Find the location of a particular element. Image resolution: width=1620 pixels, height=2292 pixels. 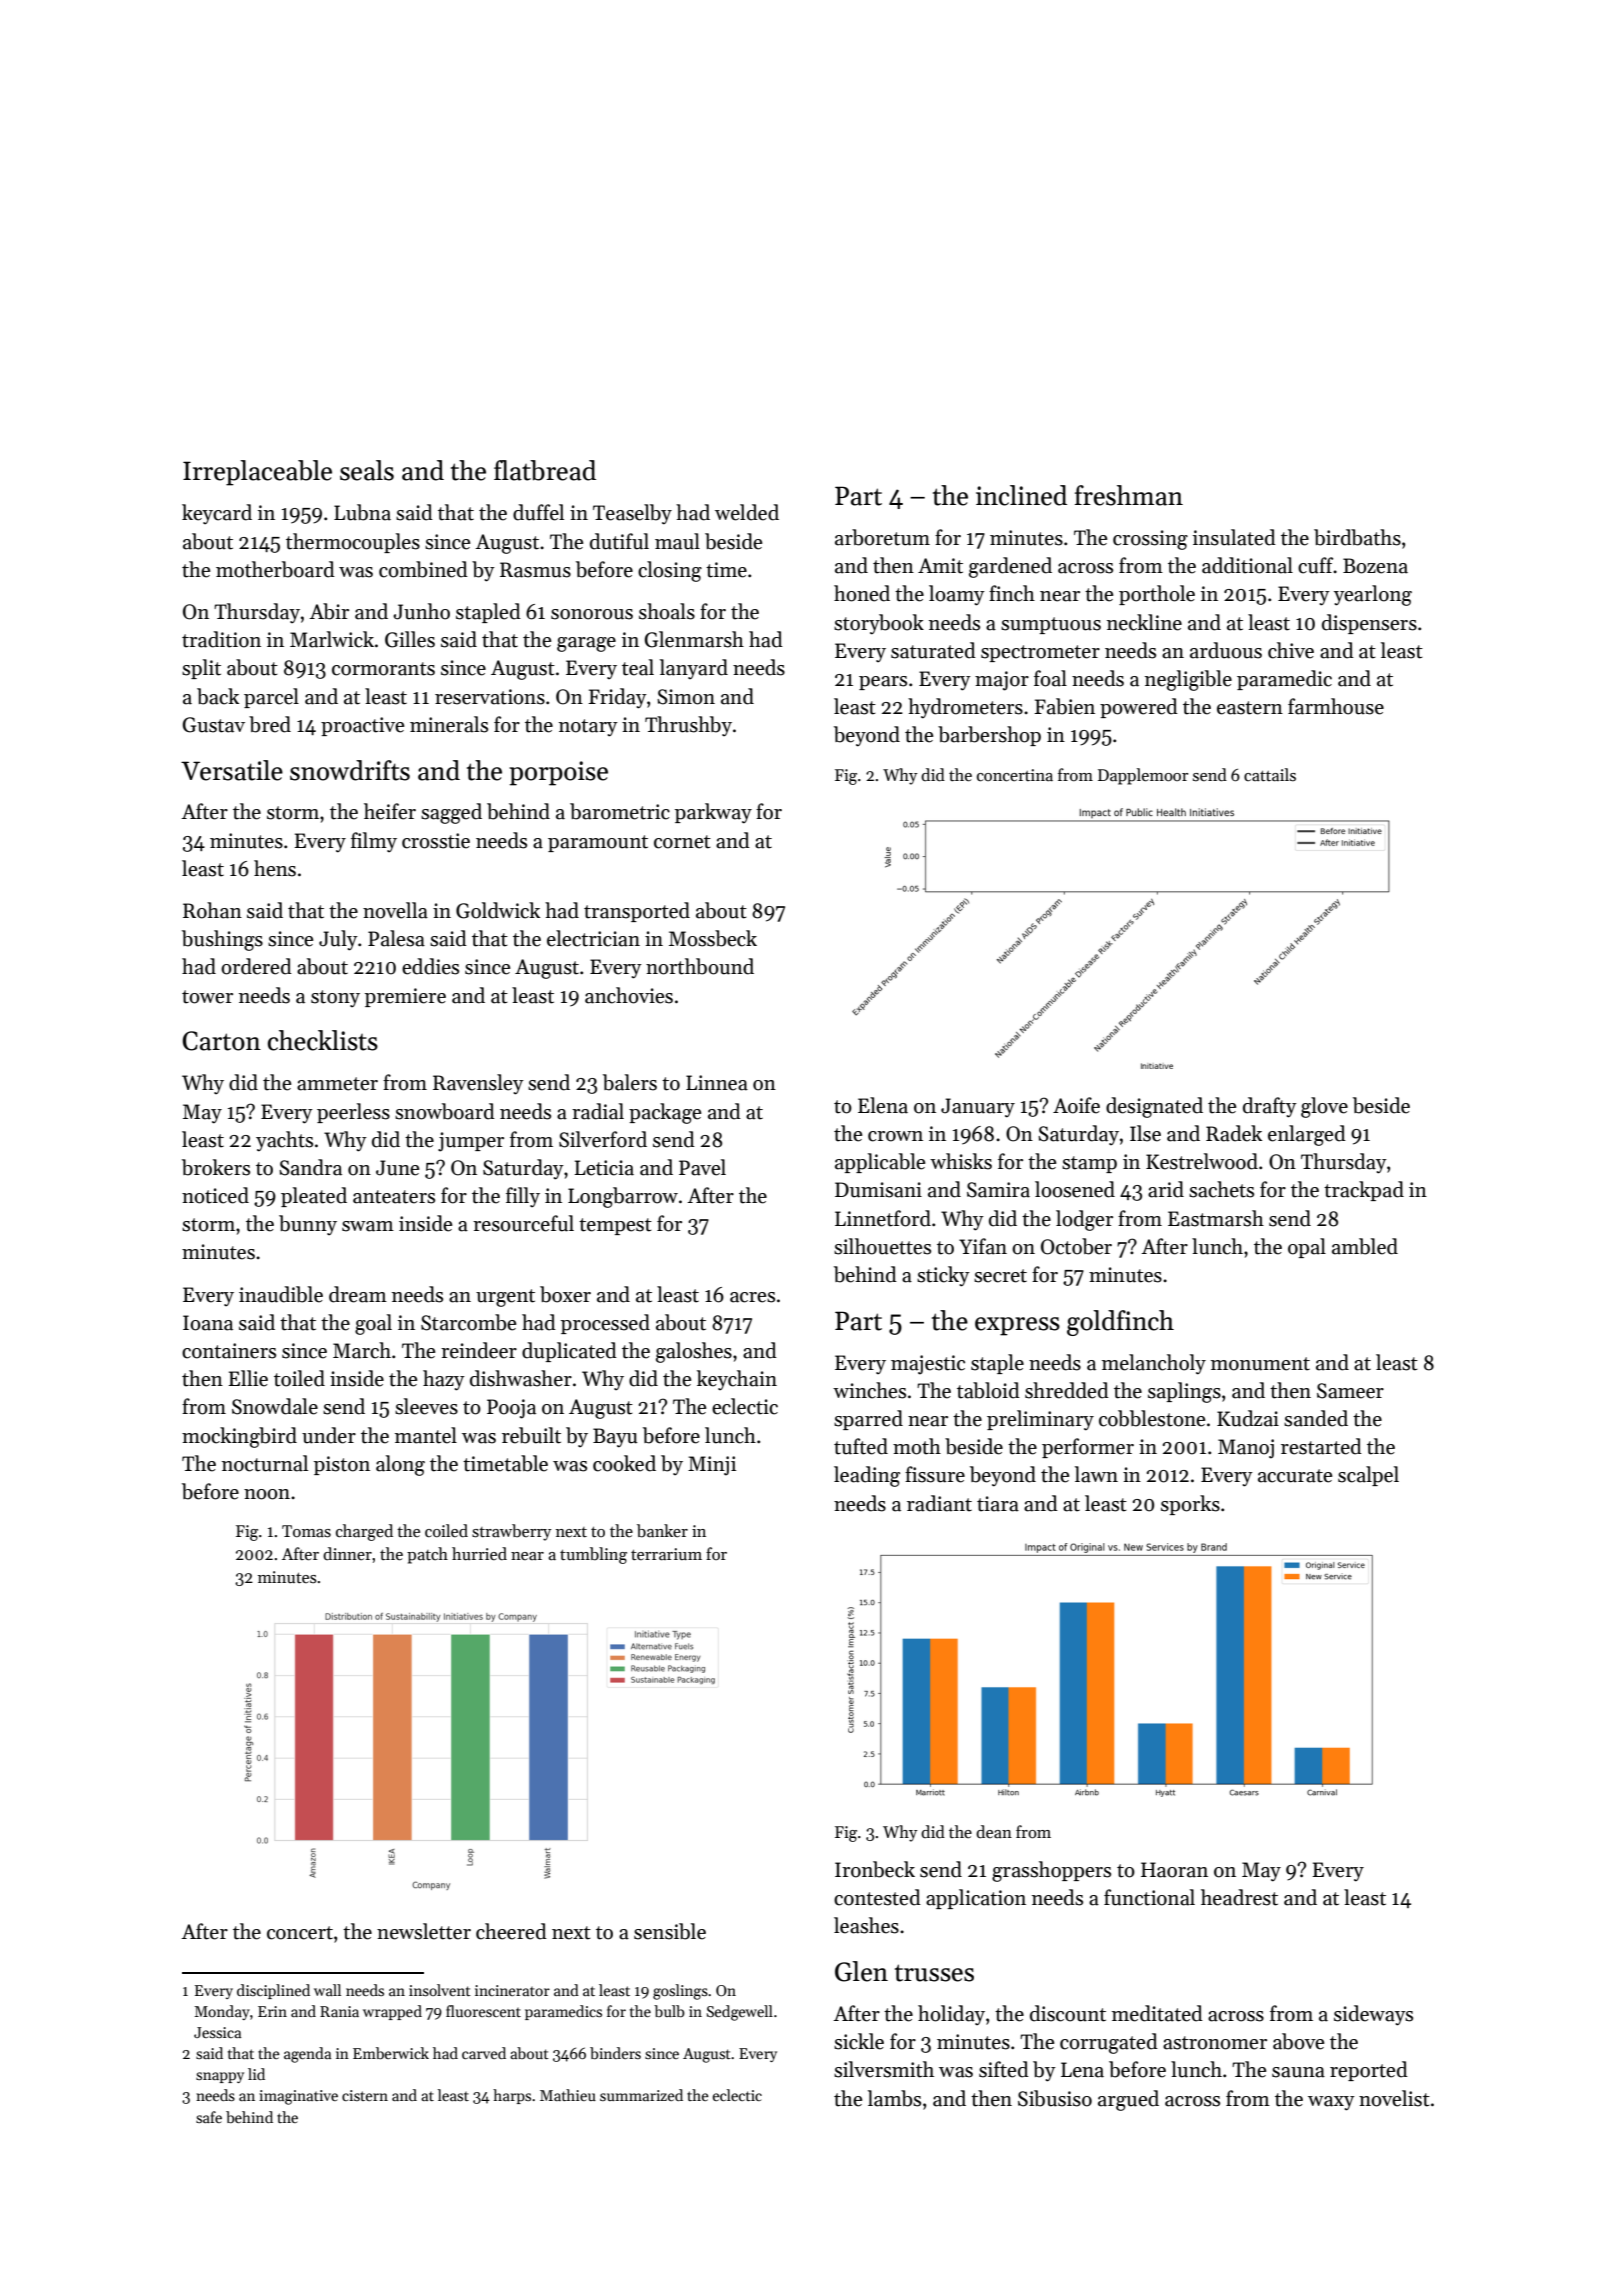

sporks is located at coordinates (1190, 1505).
